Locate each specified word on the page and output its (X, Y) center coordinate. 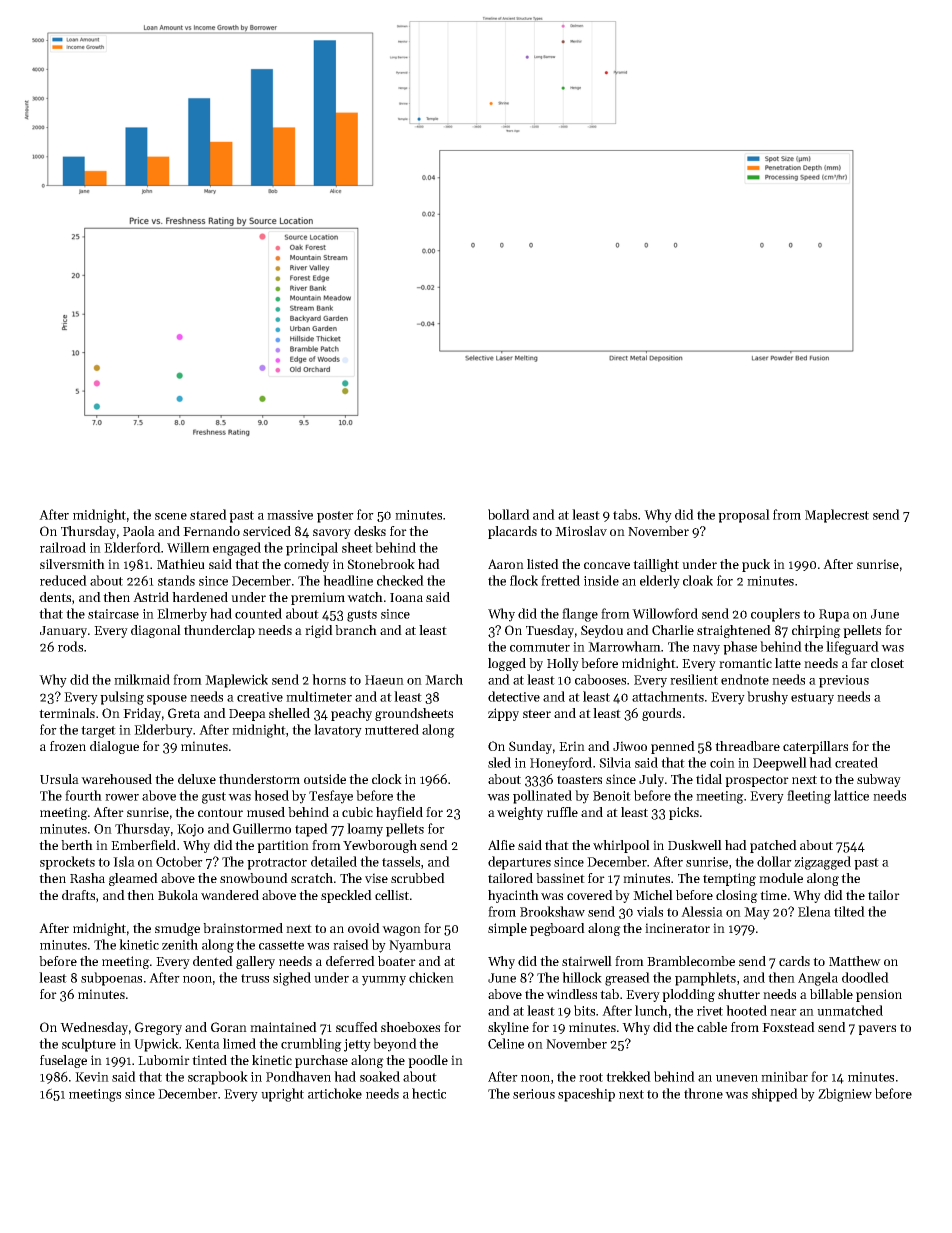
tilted (849, 911)
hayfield (399, 813)
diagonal (156, 631)
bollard (509, 514)
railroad (63, 547)
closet (887, 663)
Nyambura (420, 946)
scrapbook (218, 1078)
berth (77, 845)
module (781, 878)
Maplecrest (837, 516)
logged (507, 664)
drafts (78, 895)
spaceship (586, 1095)
